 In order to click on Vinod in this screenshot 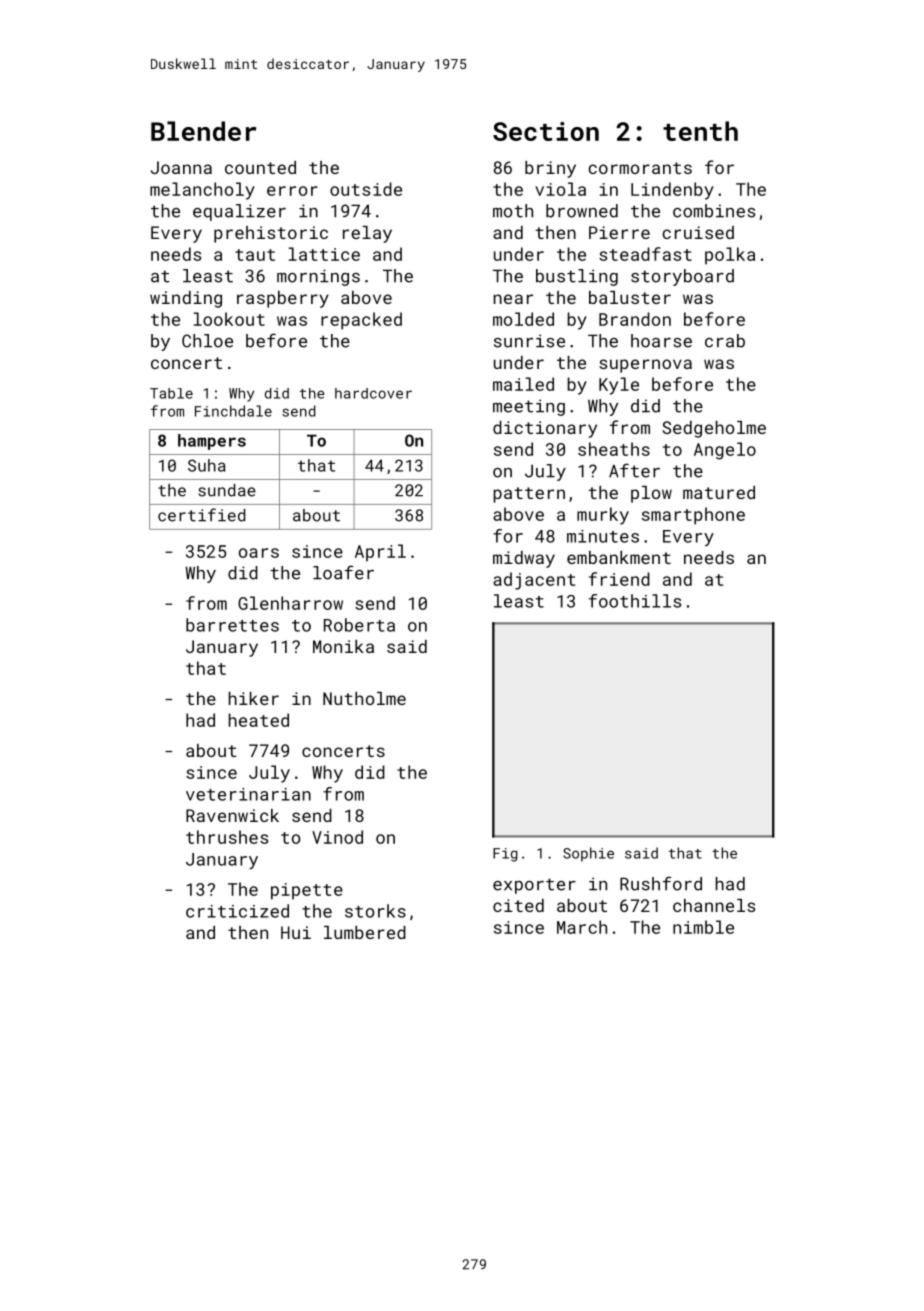, I will do `click(337, 837)`.
